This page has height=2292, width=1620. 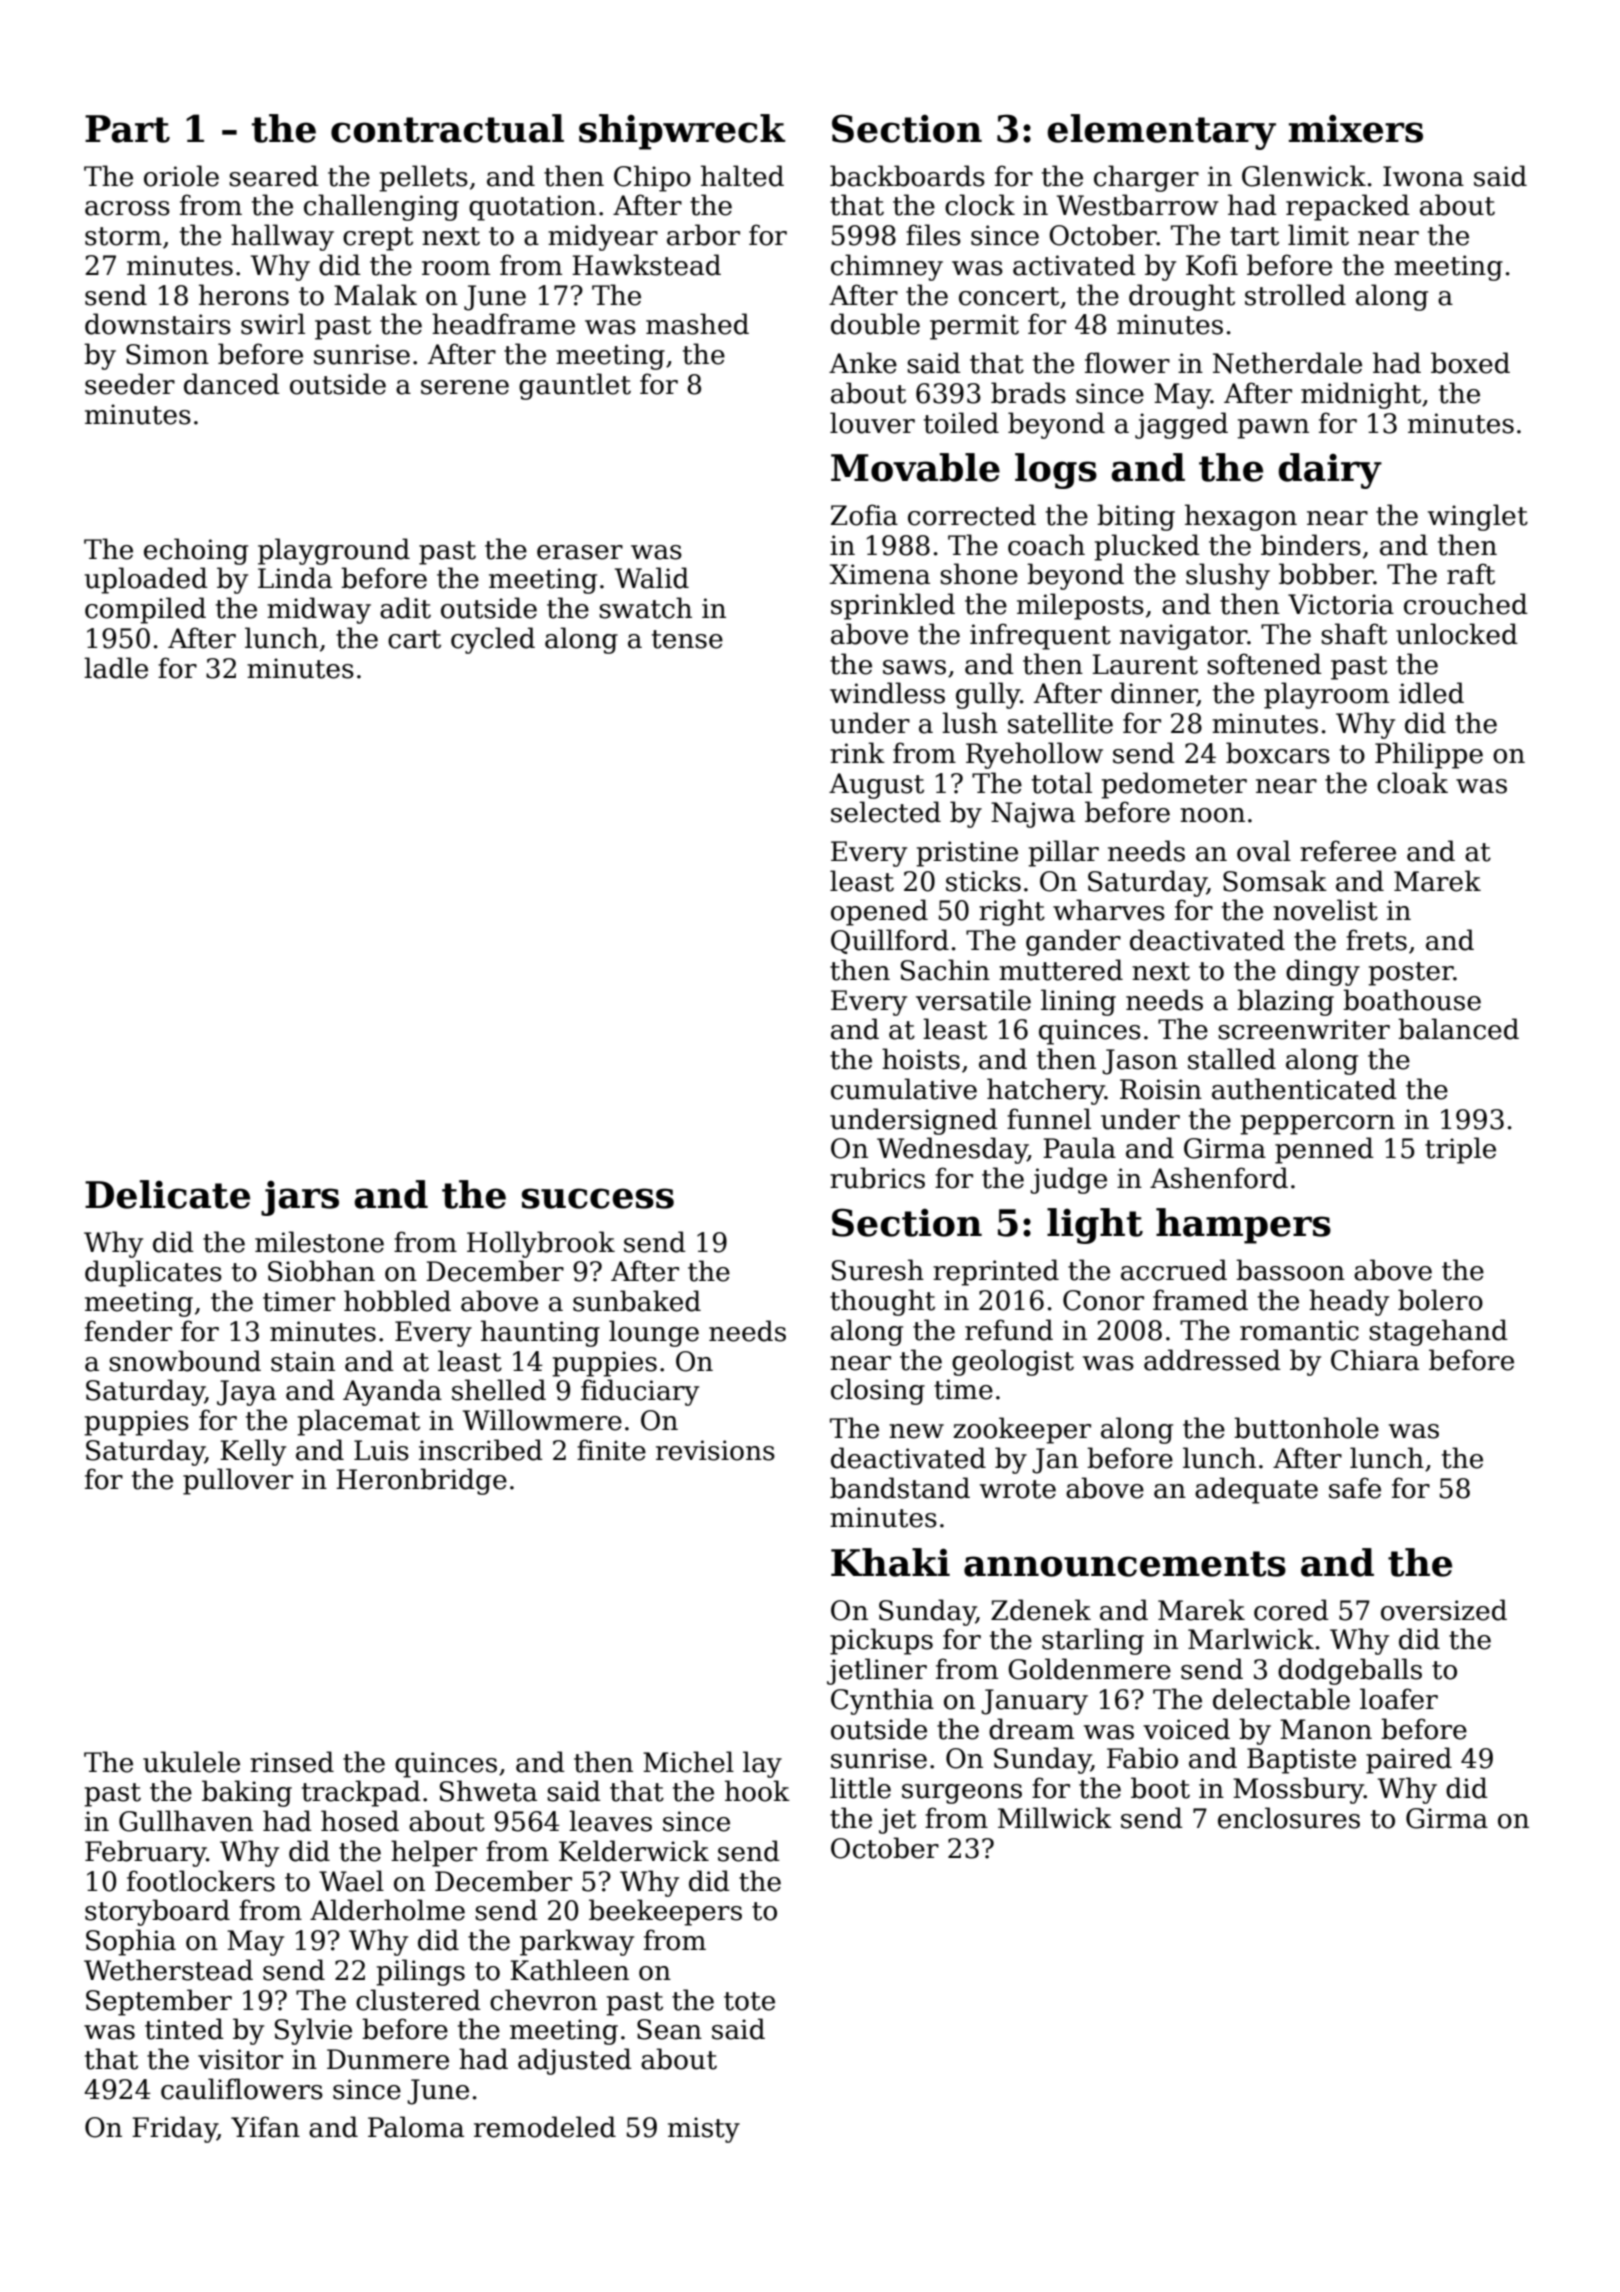 What do you see at coordinates (127, 129) in the page?
I see `Part` at bounding box center [127, 129].
